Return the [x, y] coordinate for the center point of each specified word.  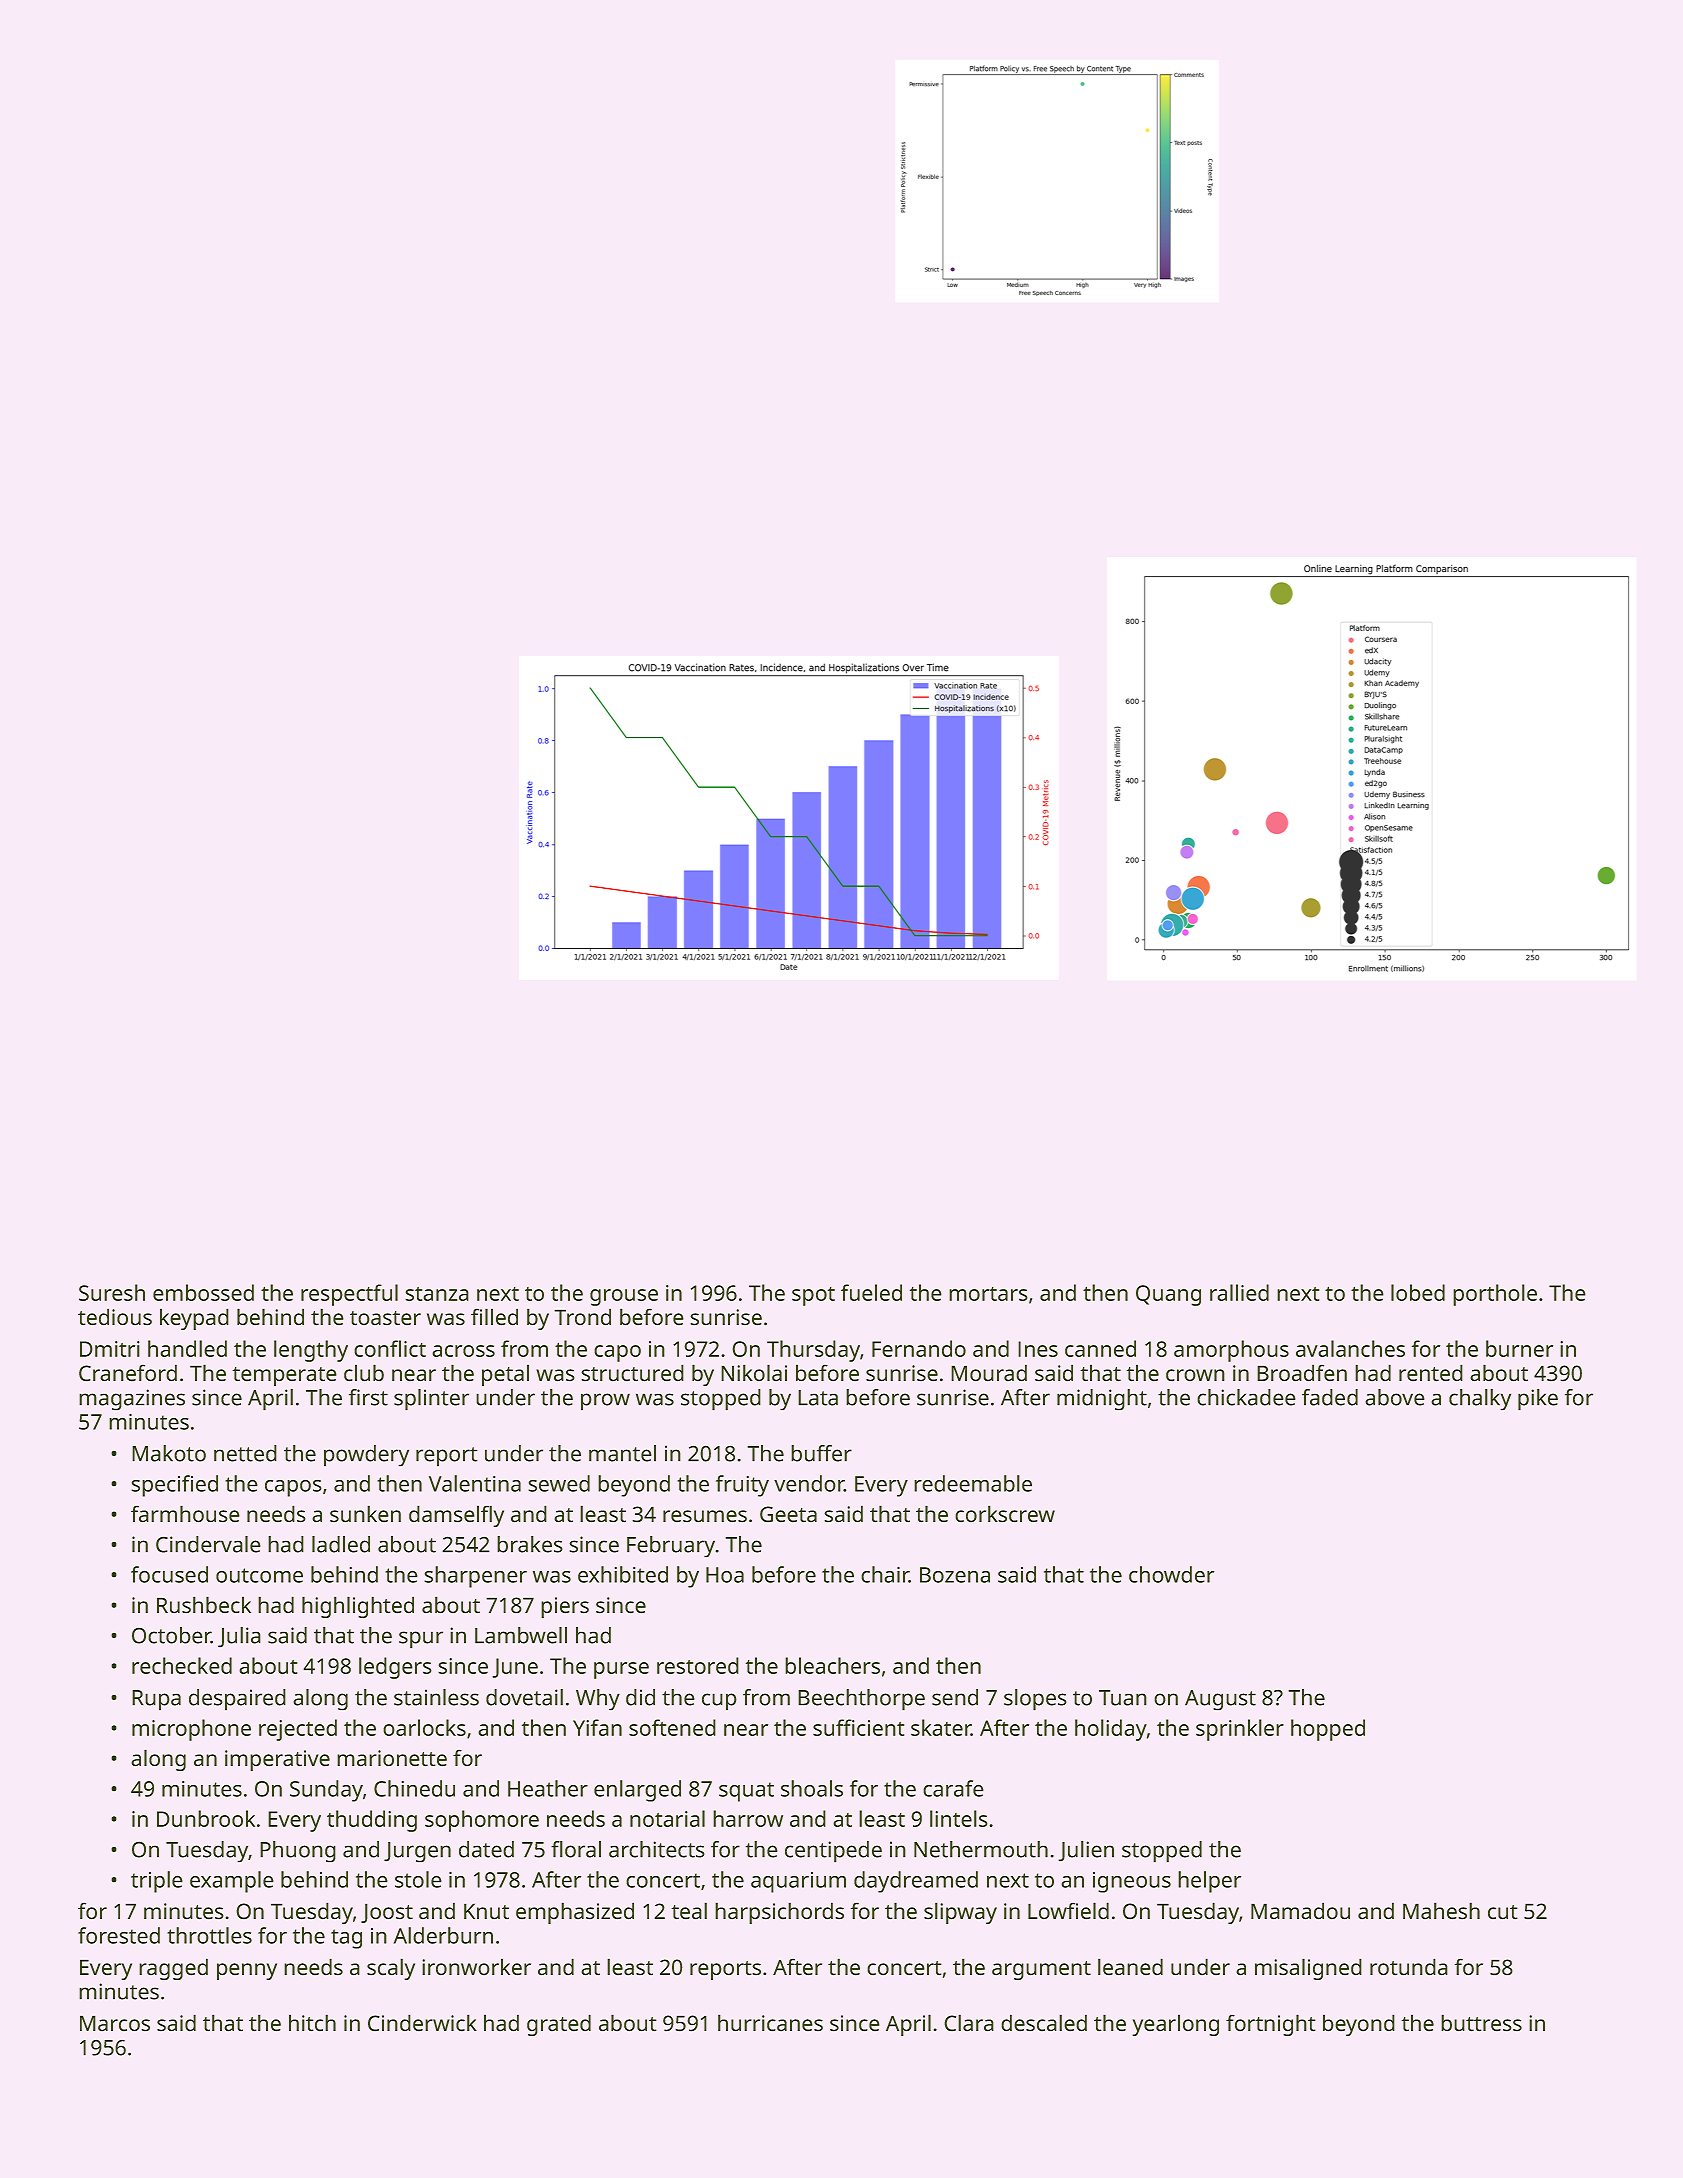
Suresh [112, 1292]
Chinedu [414, 1788]
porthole [1495, 1295]
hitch [312, 2023]
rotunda [1408, 1967]
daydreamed [916, 1882]
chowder [1171, 1574]
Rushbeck [204, 1605]
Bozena [955, 1575]
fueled [871, 1292]
